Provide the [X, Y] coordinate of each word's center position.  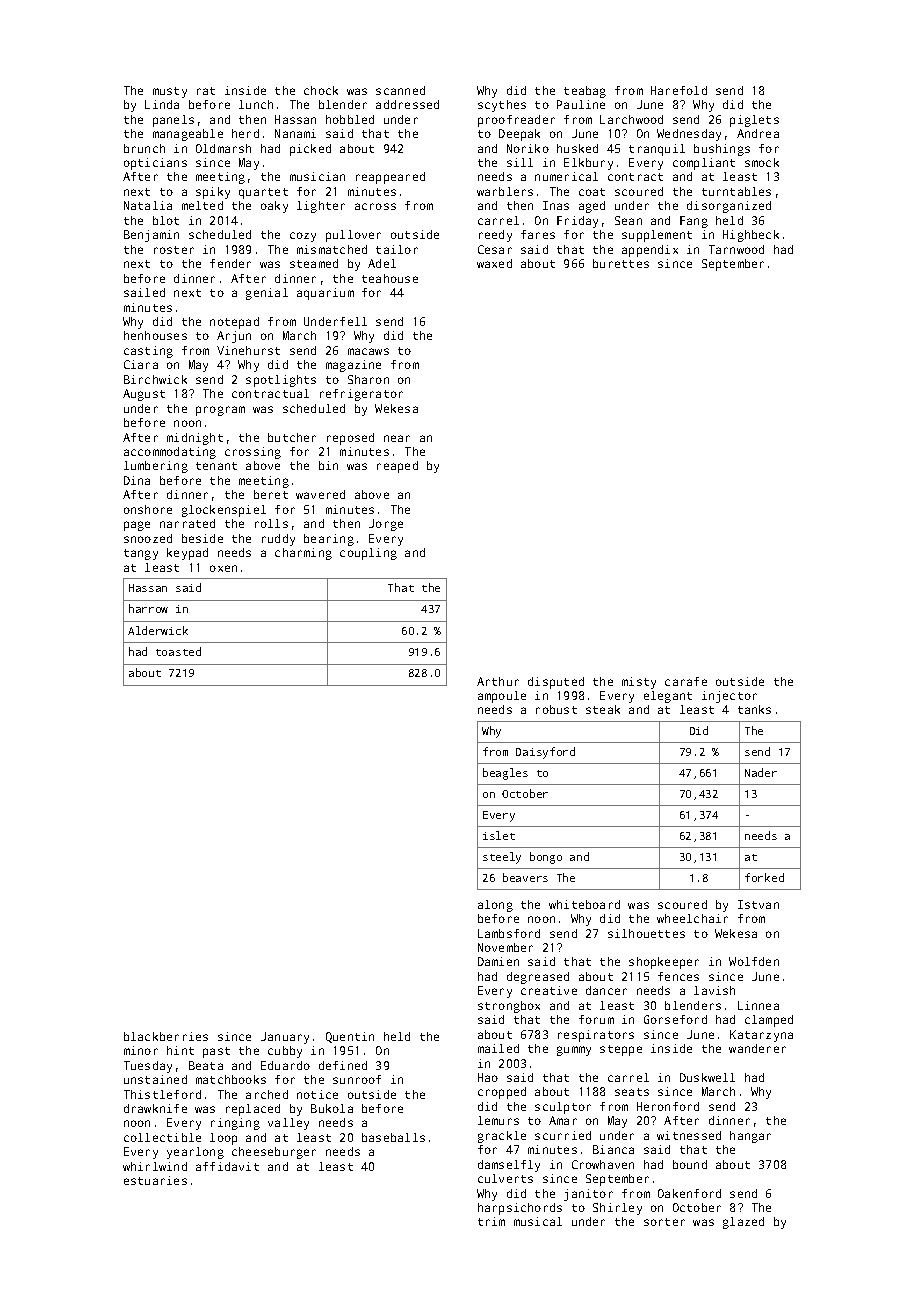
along [495, 906]
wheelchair [692, 918]
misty [639, 683]
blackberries [166, 1036]
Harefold [679, 90]
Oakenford [689, 1193]
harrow [148, 608]
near [397, 438]
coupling [368, 554]
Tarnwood [736, 249]
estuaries [155, 1180]
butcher [292, 437]
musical [538, 1221]
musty [170, 92]
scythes [502, 106]
